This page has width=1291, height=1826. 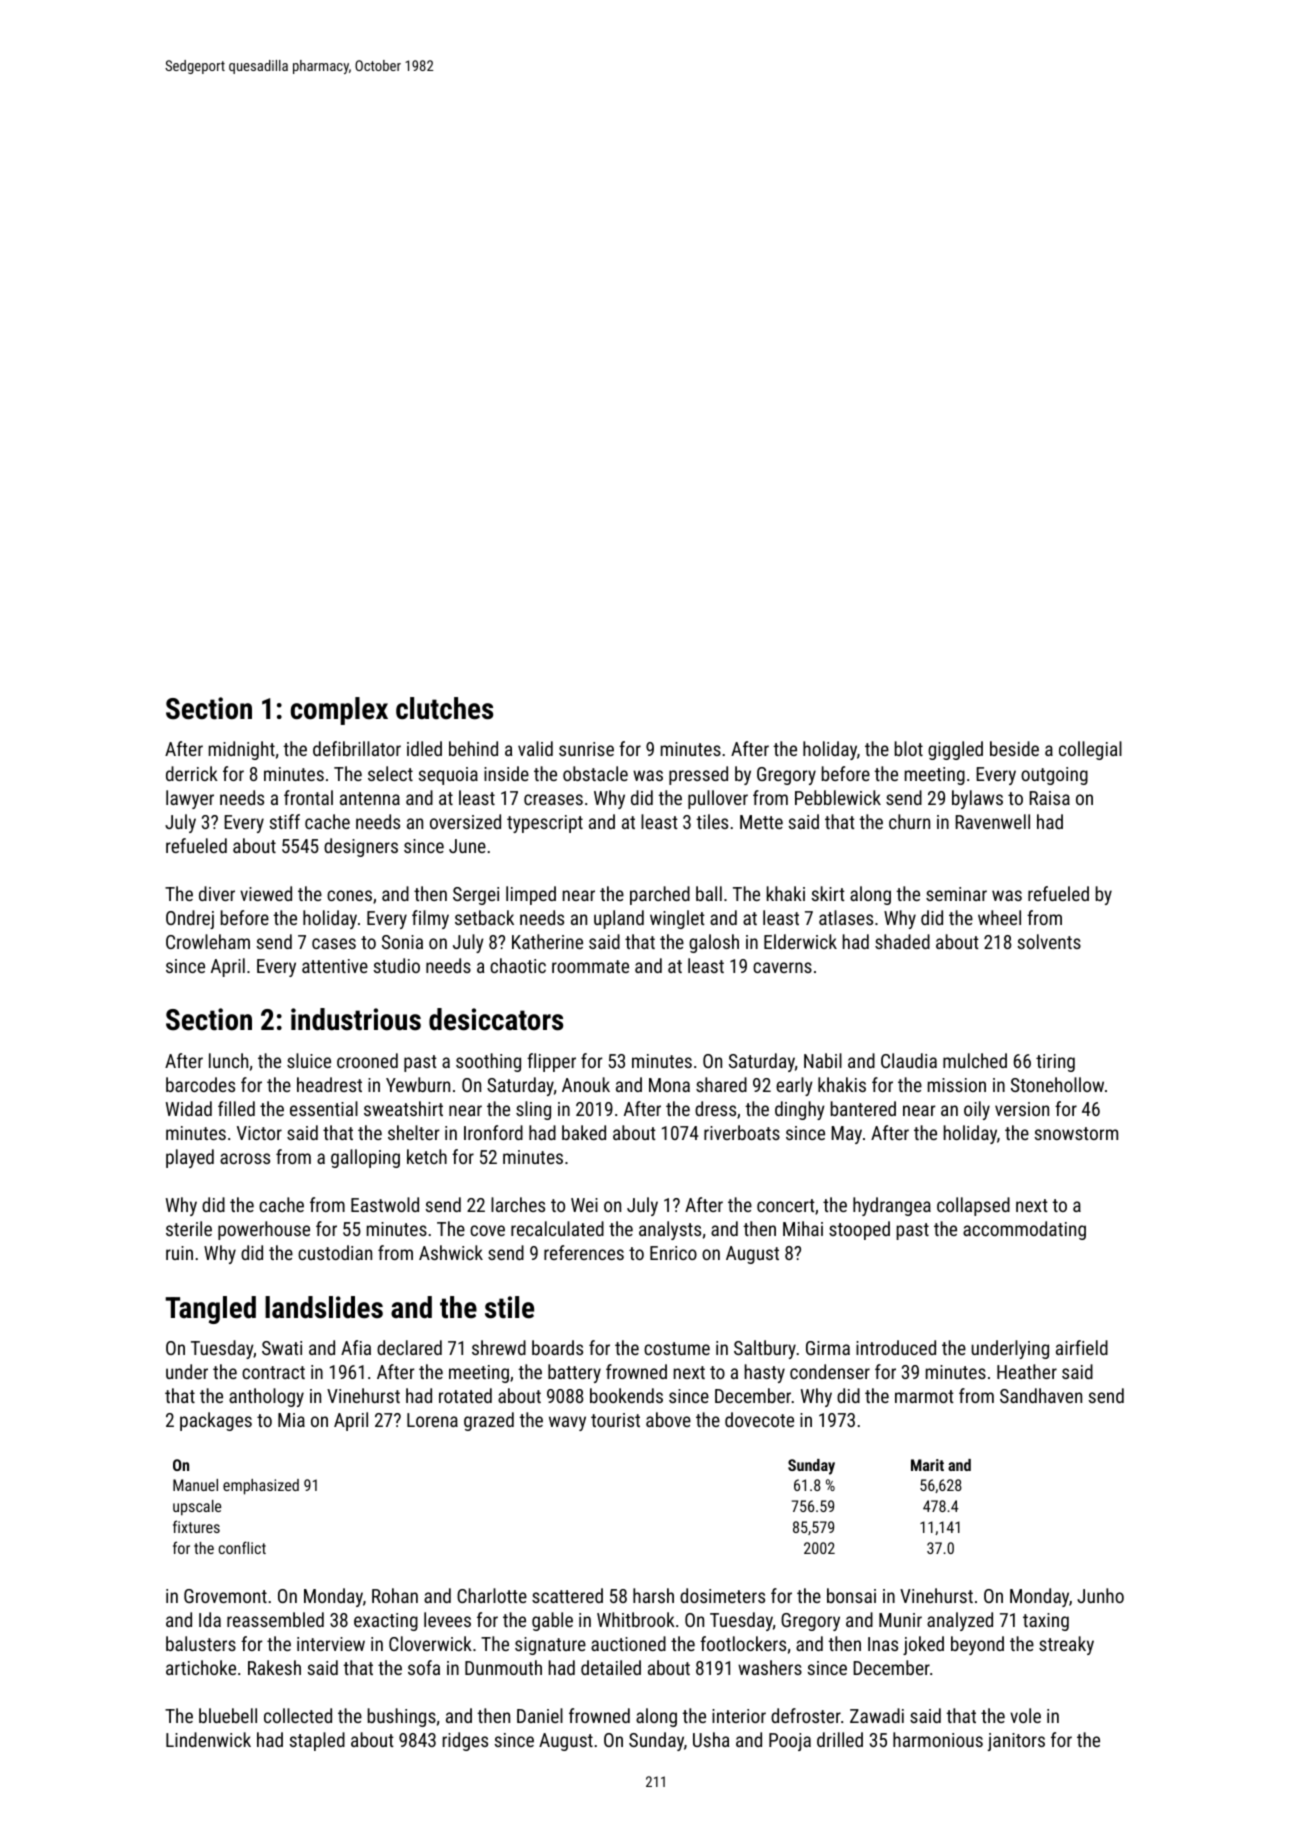 What do you see at coordinates (567, 1423) in the page?
I see `wavy` at bounding box center [567, 1423].
